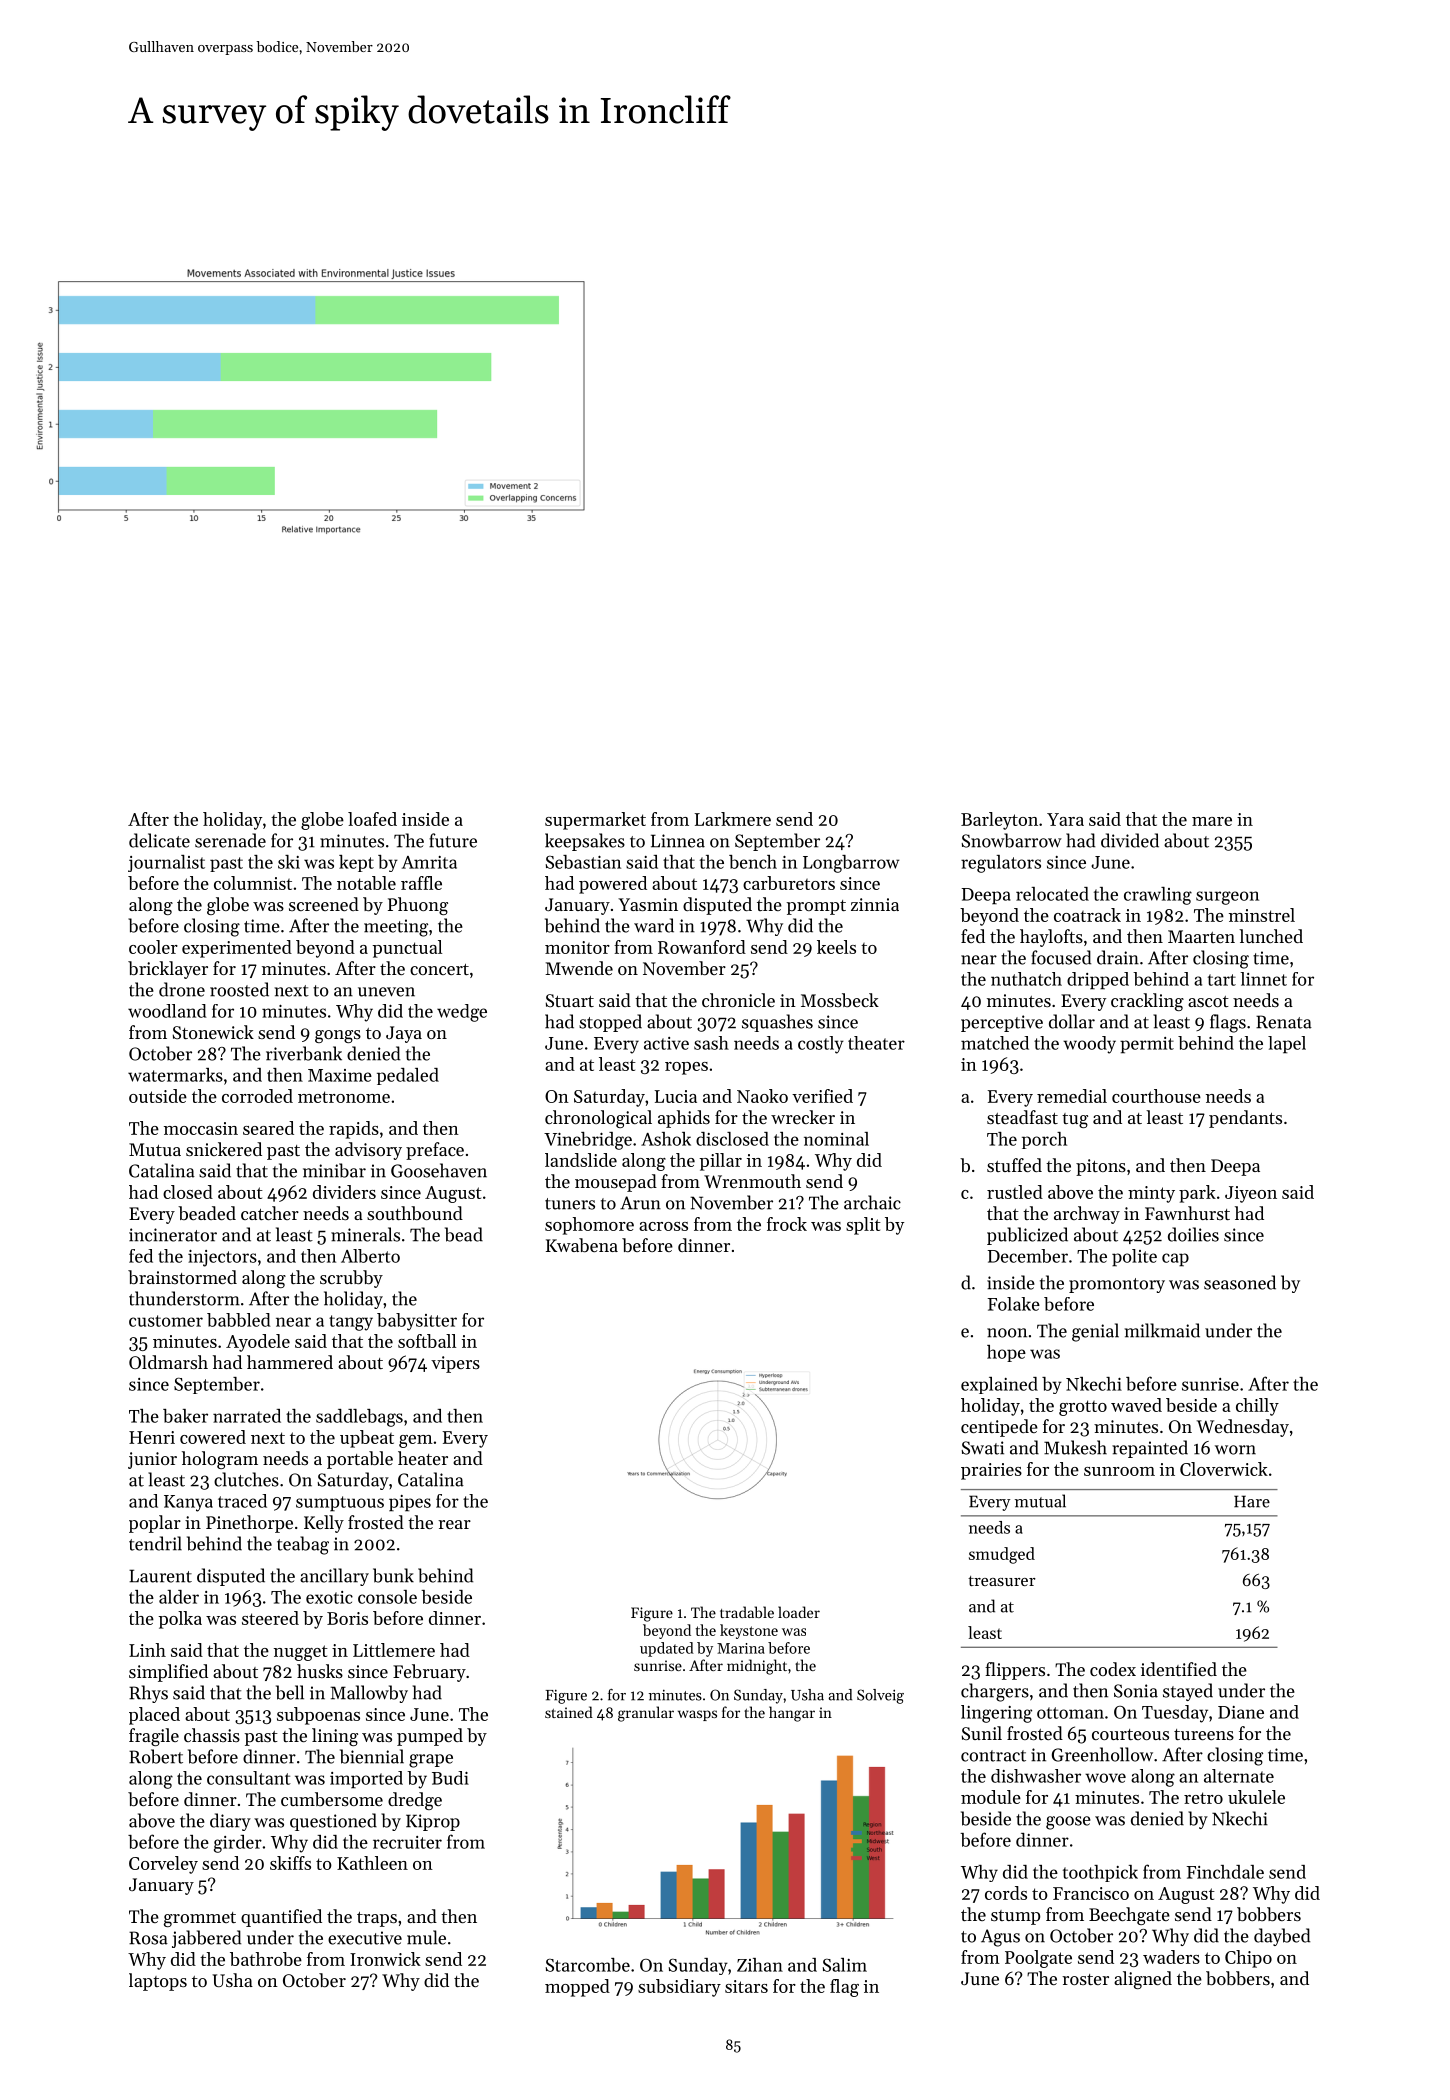 The height and width of the screenshot is (2100, 1450). What do you see at coordinates (365, 1938) in the screenshot?
I see `executive` at bounding box center [365, 1938].
